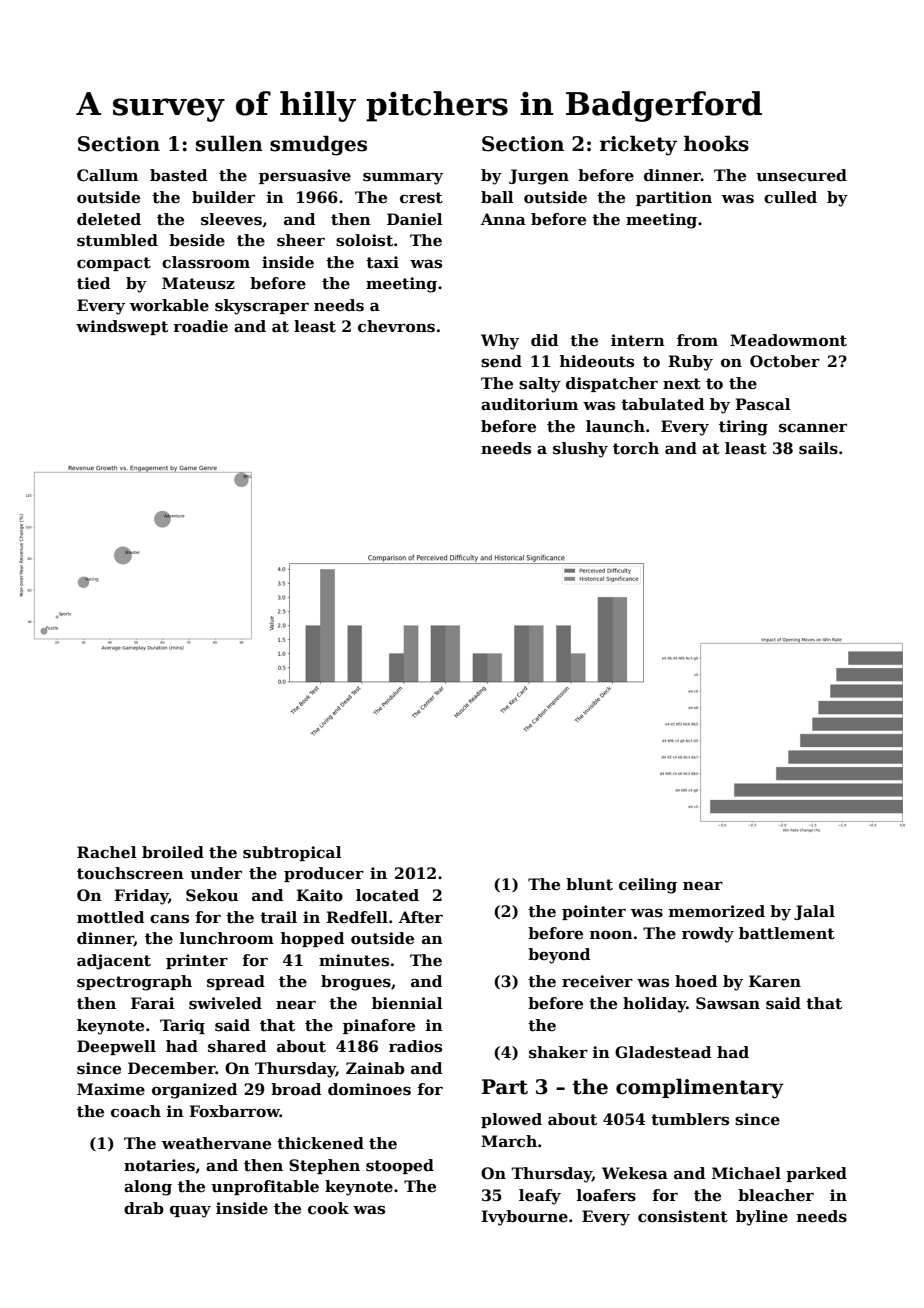  Describe the element at coordinates (173, 852) in the page. I see `broiled` at that location.
